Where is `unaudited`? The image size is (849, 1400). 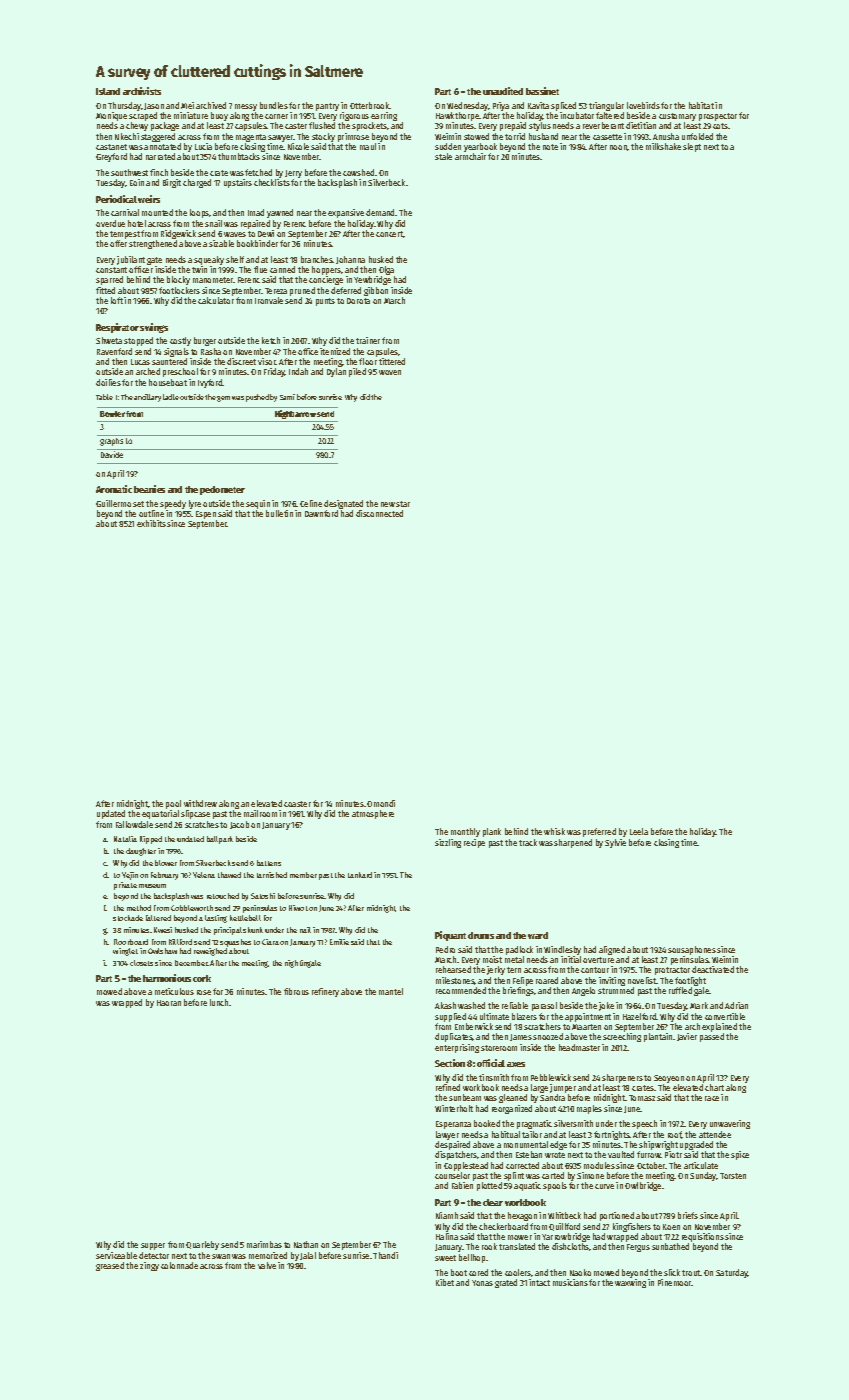 unaudited is located at coordinates (503, 91).
